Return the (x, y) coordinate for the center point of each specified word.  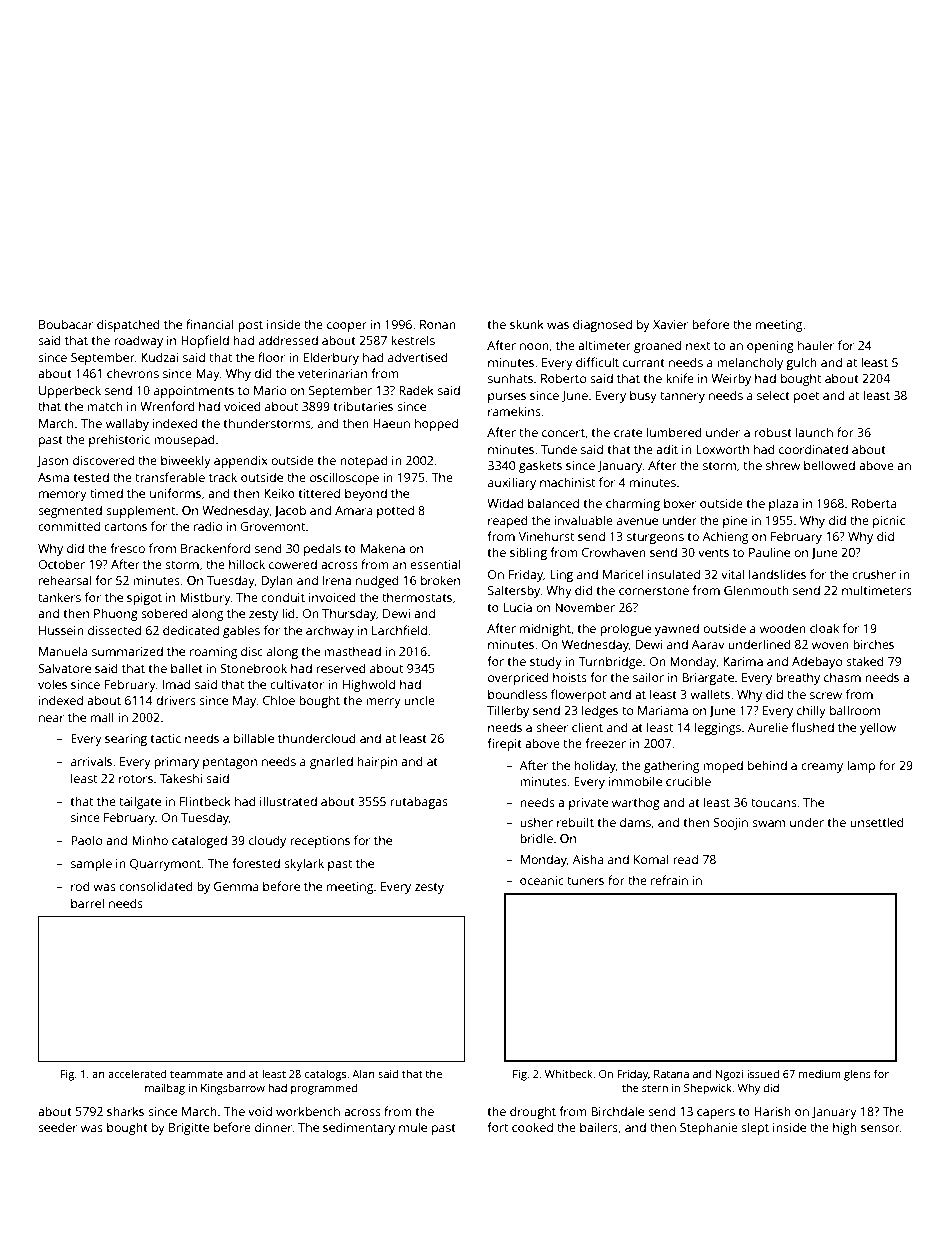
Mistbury (205, 598)
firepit (505, 744)
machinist (567, 482)
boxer (680, 503)
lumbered (674, 432)
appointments (194, 392)
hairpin (377, 762)
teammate (196, 1074)
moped (723, 766)
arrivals (91, 761)
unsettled (877, 822)
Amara (354, 510)
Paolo (86, 840)
